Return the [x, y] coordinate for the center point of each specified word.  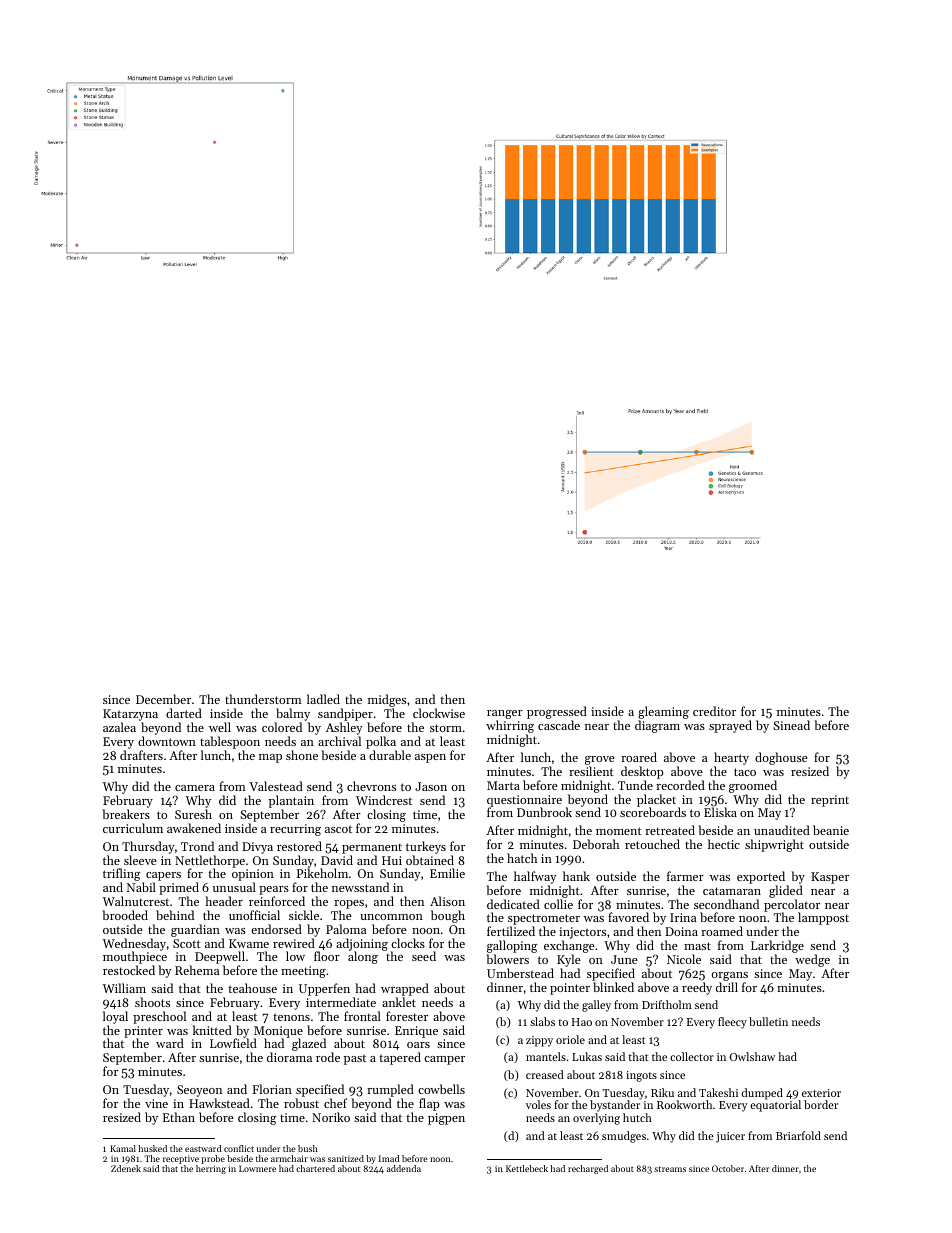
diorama [289, 1057]
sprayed [730, 726]
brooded [125, 915]
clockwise [439, 713]
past [355, 1059]
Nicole [684, 959]
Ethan [179, 1117]
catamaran [732, 891]
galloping [512, 946]
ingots [641, 1076]
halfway [535, 877]
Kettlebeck [527, 1168]
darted [184, 713]
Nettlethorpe [210, 862]
